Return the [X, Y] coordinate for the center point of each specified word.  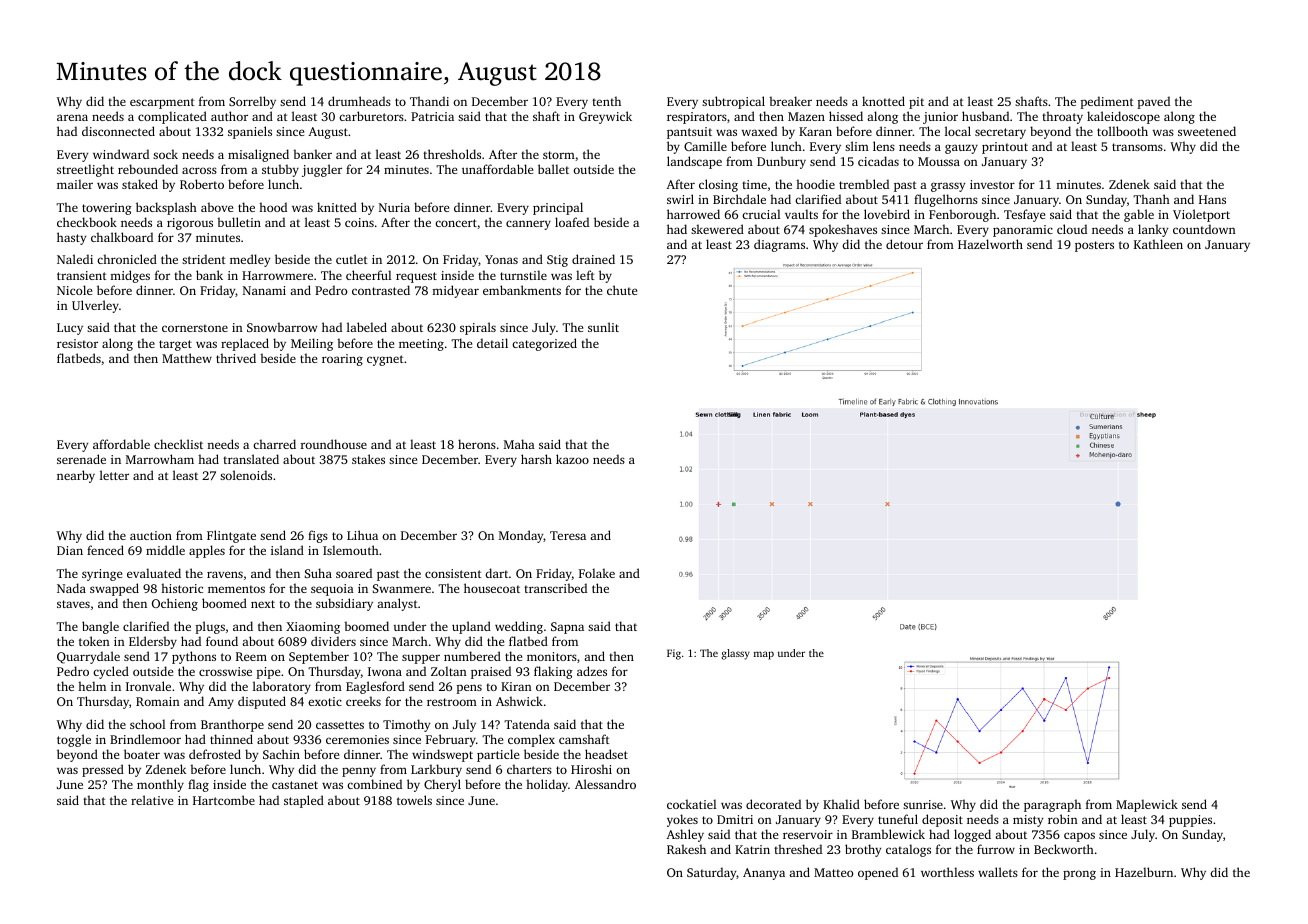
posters [1094, 246]
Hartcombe [224, 800]
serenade [81, 459]
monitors [552, 656]
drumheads [359, 101]
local [958, 131]
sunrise [923, 804]
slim [857, 146]
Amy [221, 703]
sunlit [603, 327]
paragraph [1052, 805]
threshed [798, 849]
